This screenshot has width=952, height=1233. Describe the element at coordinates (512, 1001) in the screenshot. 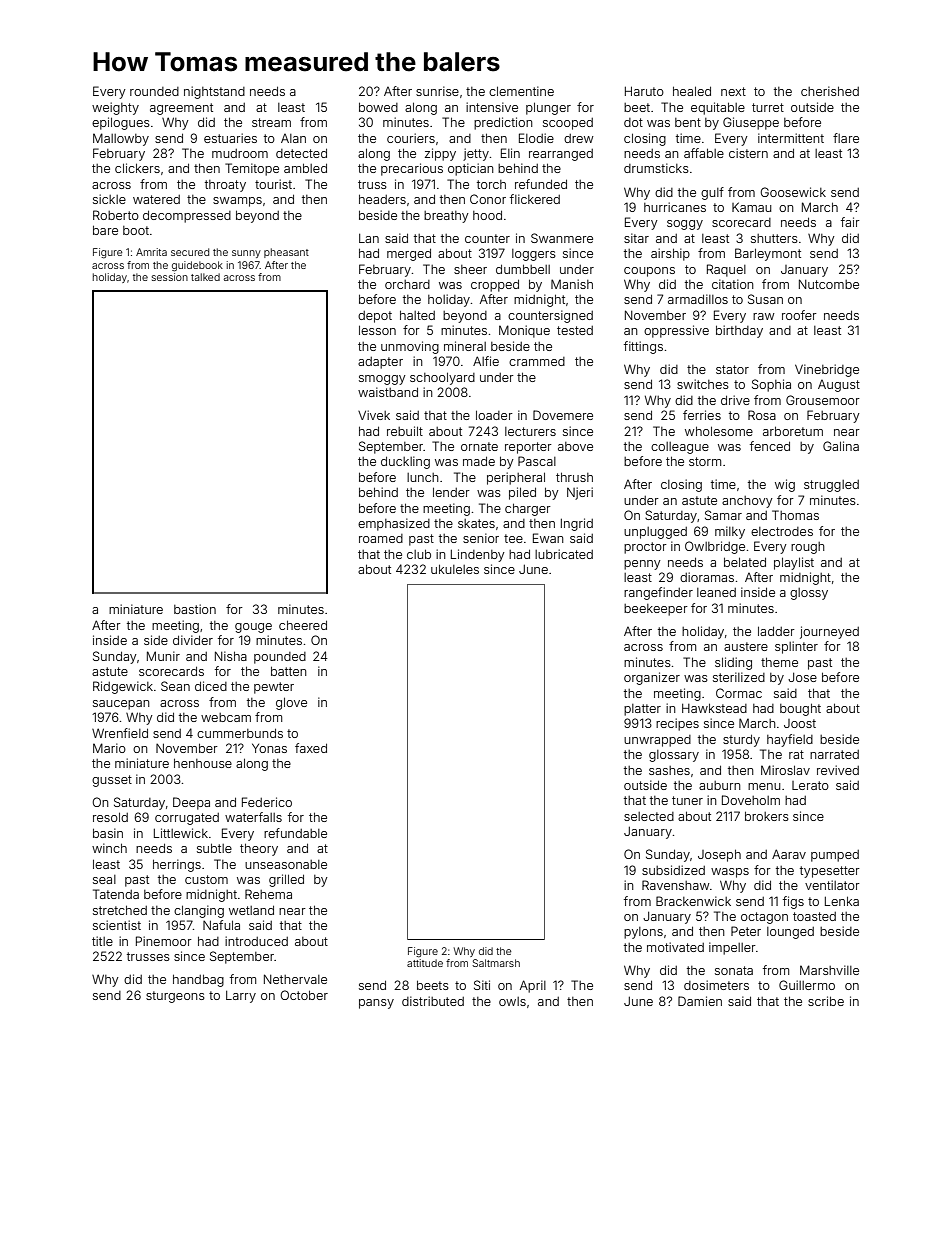

I see `owls` at that location.
